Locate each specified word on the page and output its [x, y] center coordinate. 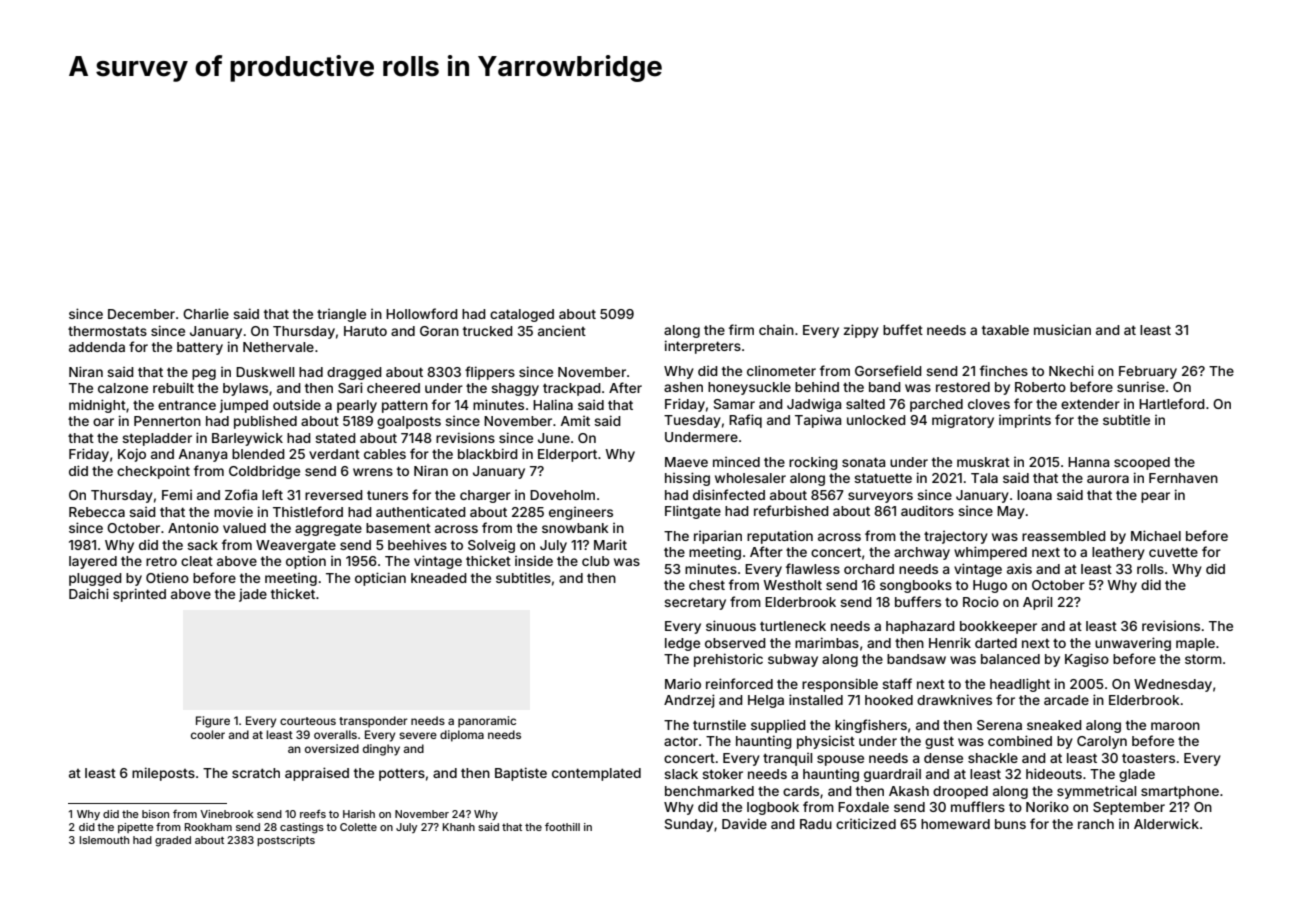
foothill [562, 827]
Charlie [206, 313]
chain [776, 330]
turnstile [719, 724]
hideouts [1054, 773]
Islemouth [104, 840]
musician [1062, 329]
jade [253, 595]
